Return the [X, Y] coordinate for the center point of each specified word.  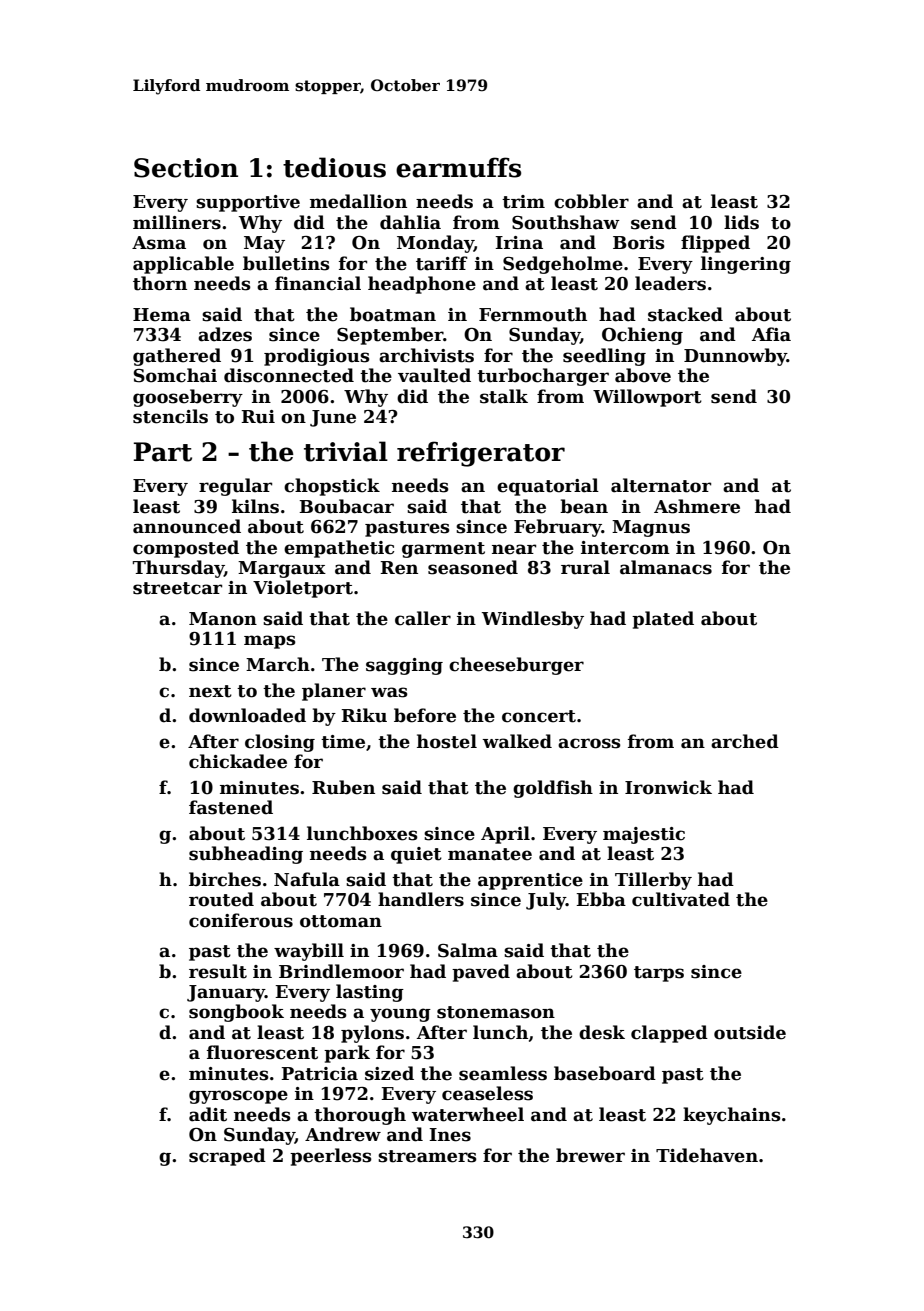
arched [745, 741]
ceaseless [487, 1093]
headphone [422, 285]
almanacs [666, 567]
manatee [490, 854]
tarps [659, 974]
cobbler [591, 201]
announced [187, 526]
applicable [183, 265]
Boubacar [346, 506]
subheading [246, 855]
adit [208, 1114]
